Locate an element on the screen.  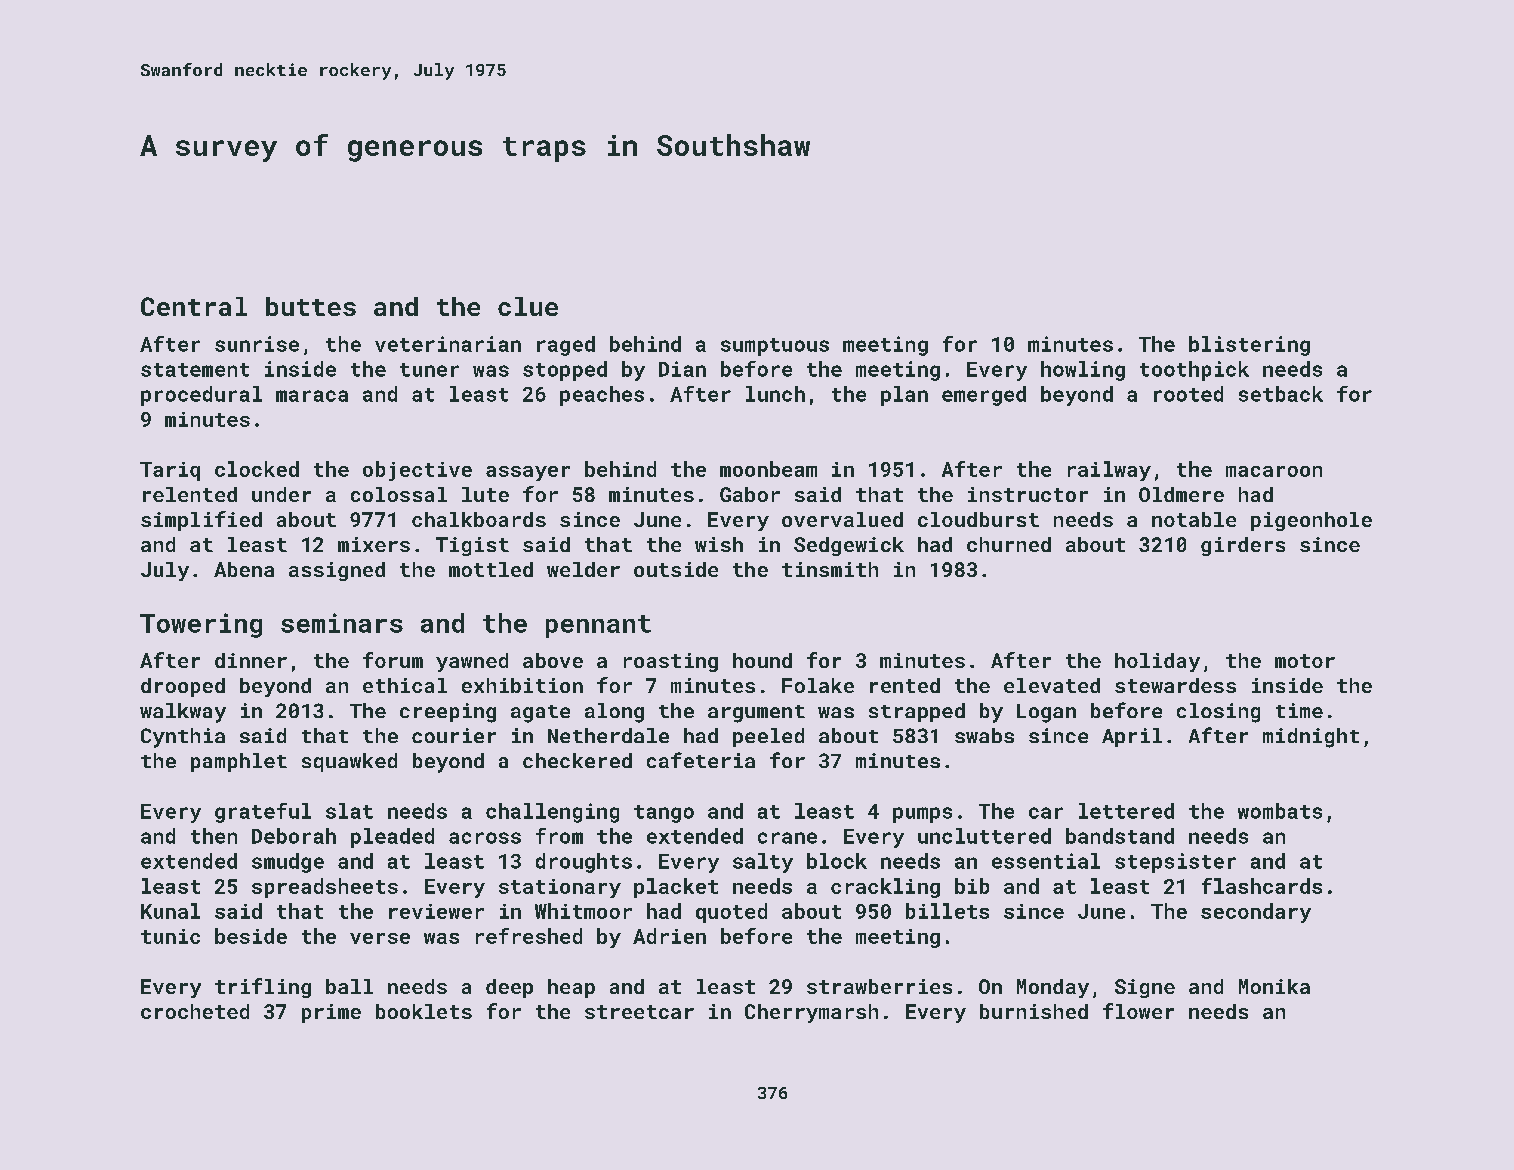
Oldmere is located at coordinates (1181, 494).
